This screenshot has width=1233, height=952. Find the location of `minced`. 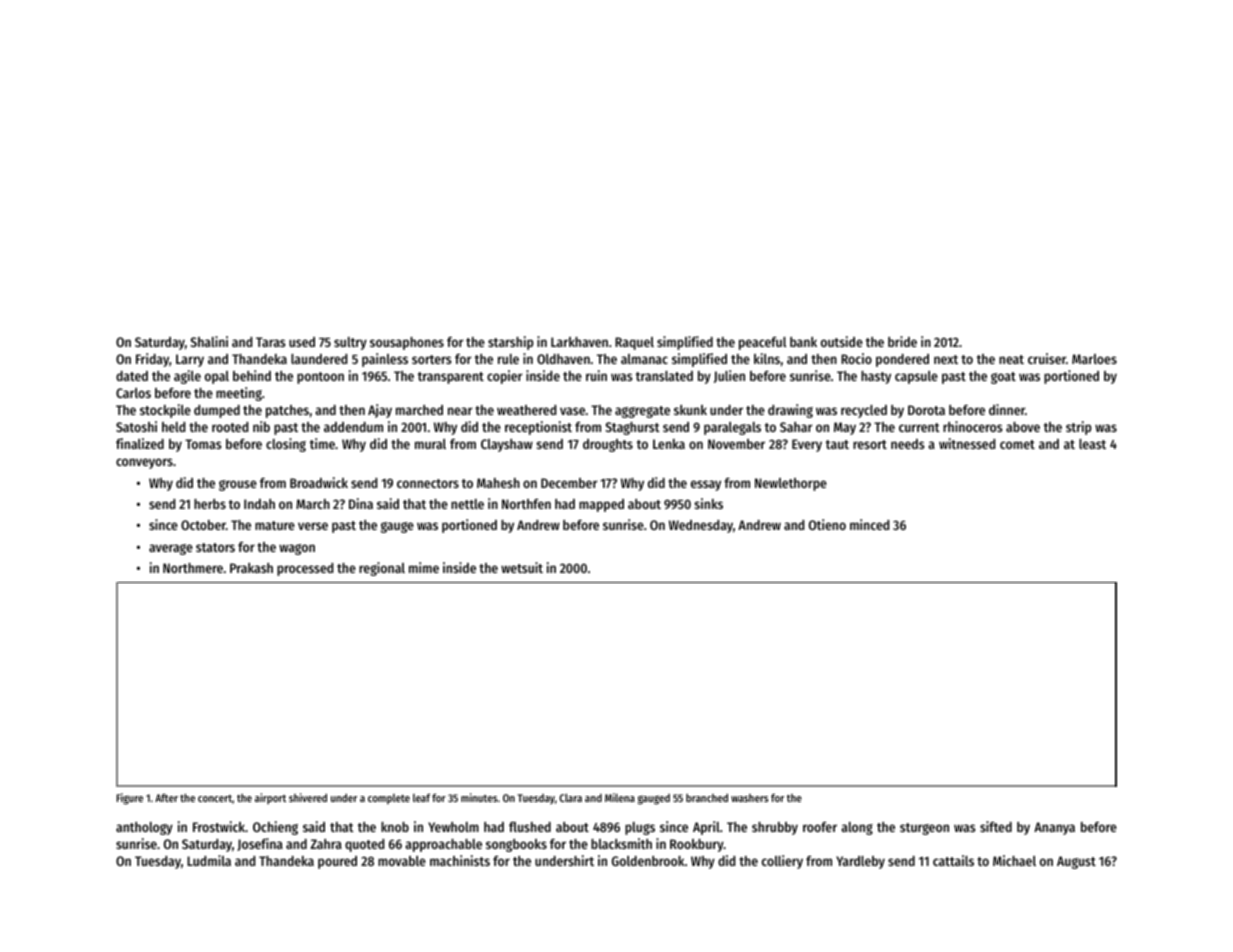

minced is located at coordinates (869, 524).
